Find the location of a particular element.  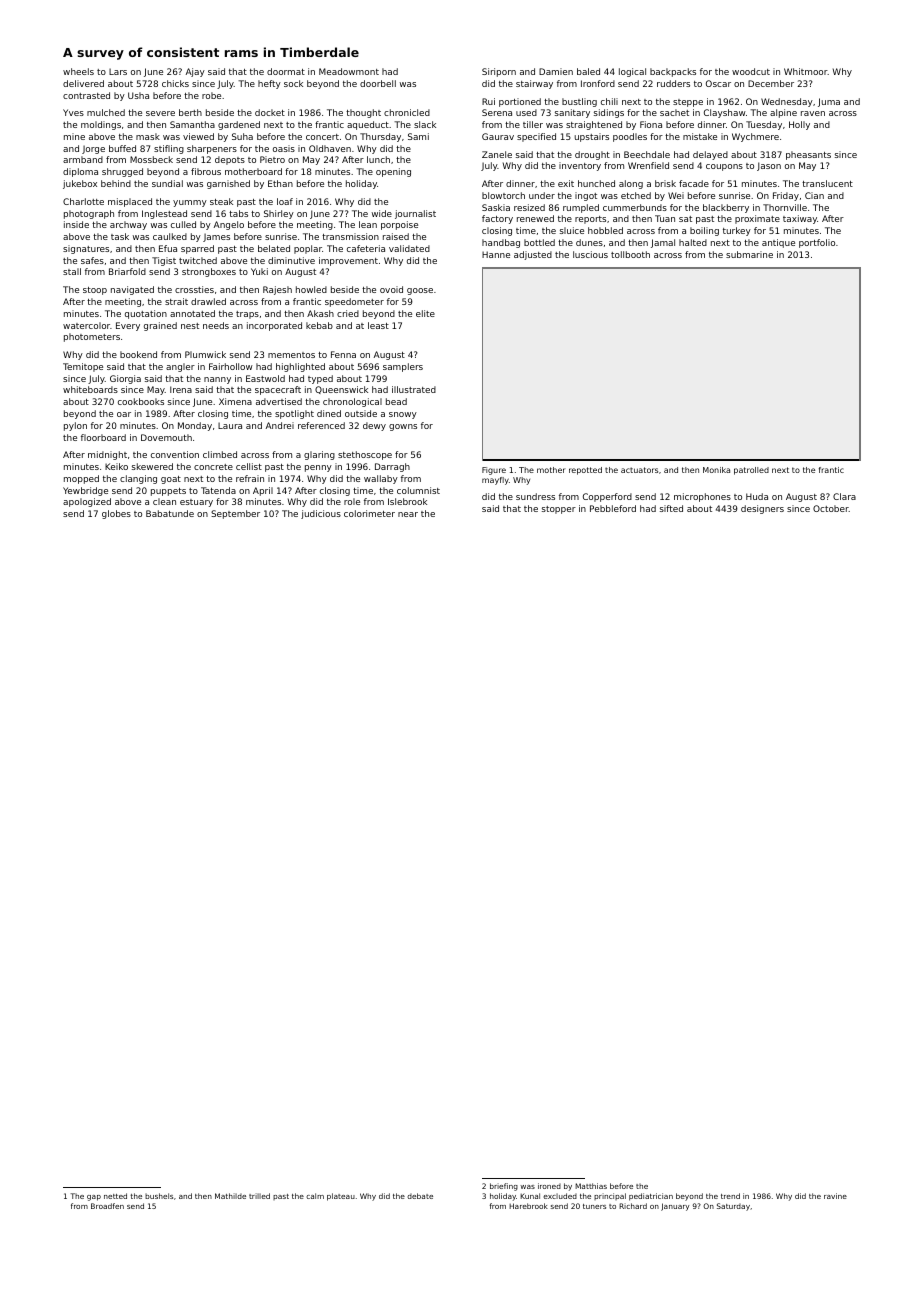

designers is located at coordinates (762, 509).
